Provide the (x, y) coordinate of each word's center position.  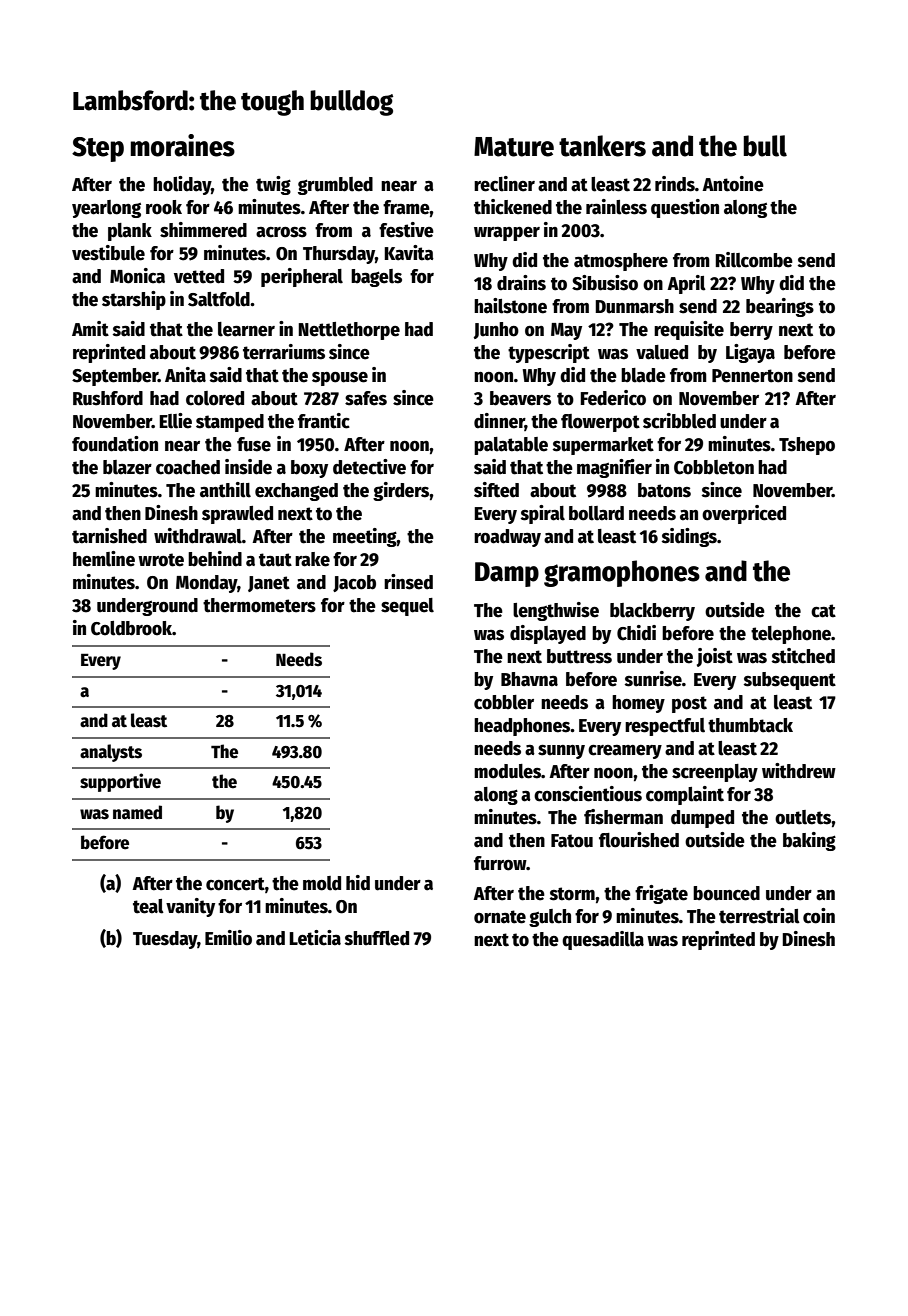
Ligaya (750, 353)
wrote (161, 560)
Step (98, 149)
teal (148, 906)
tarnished (109, 536)
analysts (111, 753)
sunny (561, 752)
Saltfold (219, 299)
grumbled (335, 186)
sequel (407, 607)
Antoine (733, 184)
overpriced (744, 514)
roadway (507, 538)
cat (823, 611)
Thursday (339, 255)
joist (715, 657)
